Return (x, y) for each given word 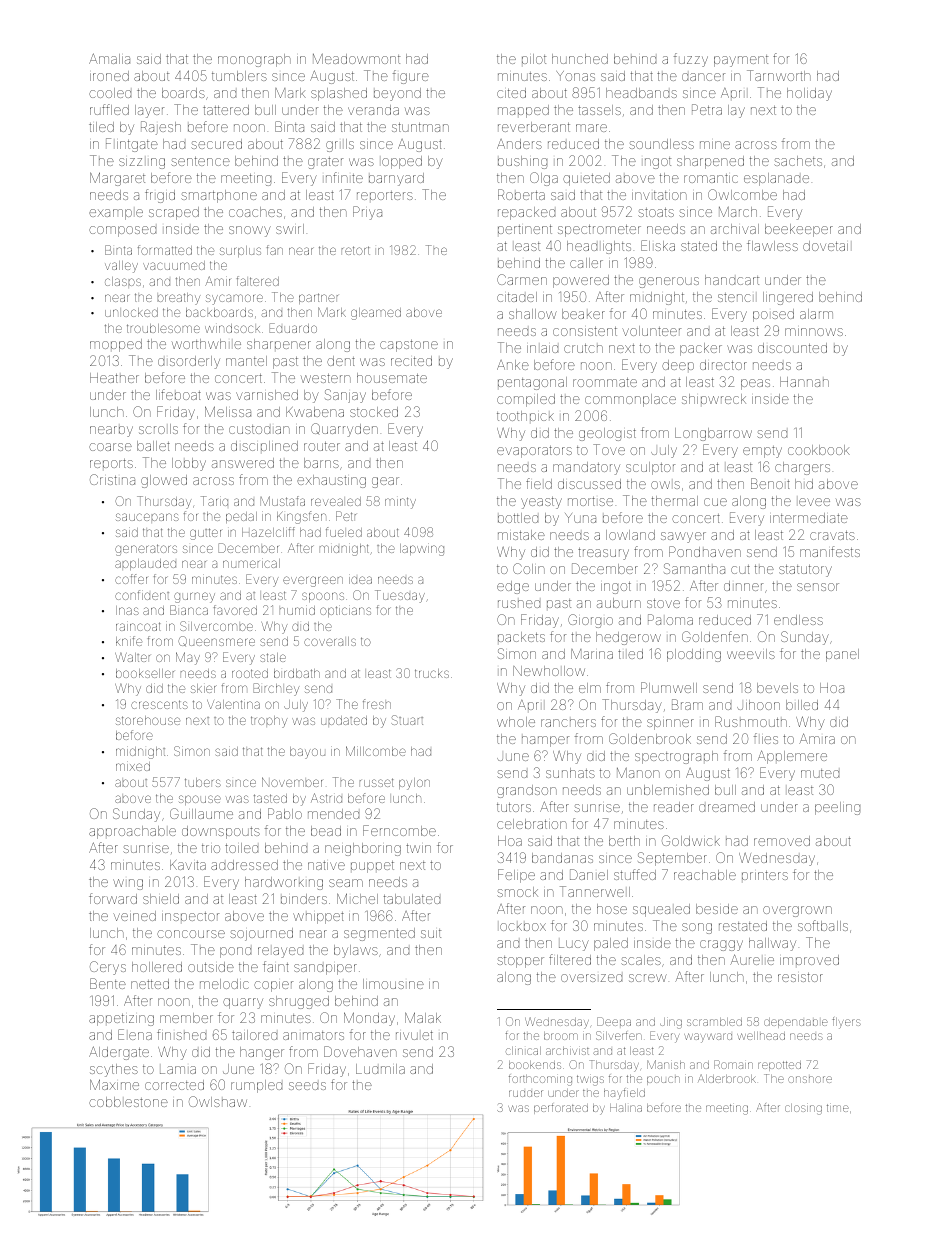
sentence (200, 161)
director (723, 365)
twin (418, 848)
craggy (721, 945)
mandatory (586, 468)
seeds (307, 1086)
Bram (687, 704)
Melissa (228, 411)
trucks (432, 673)
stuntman (420, 127)
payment (741, 61)
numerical (251, 563)
